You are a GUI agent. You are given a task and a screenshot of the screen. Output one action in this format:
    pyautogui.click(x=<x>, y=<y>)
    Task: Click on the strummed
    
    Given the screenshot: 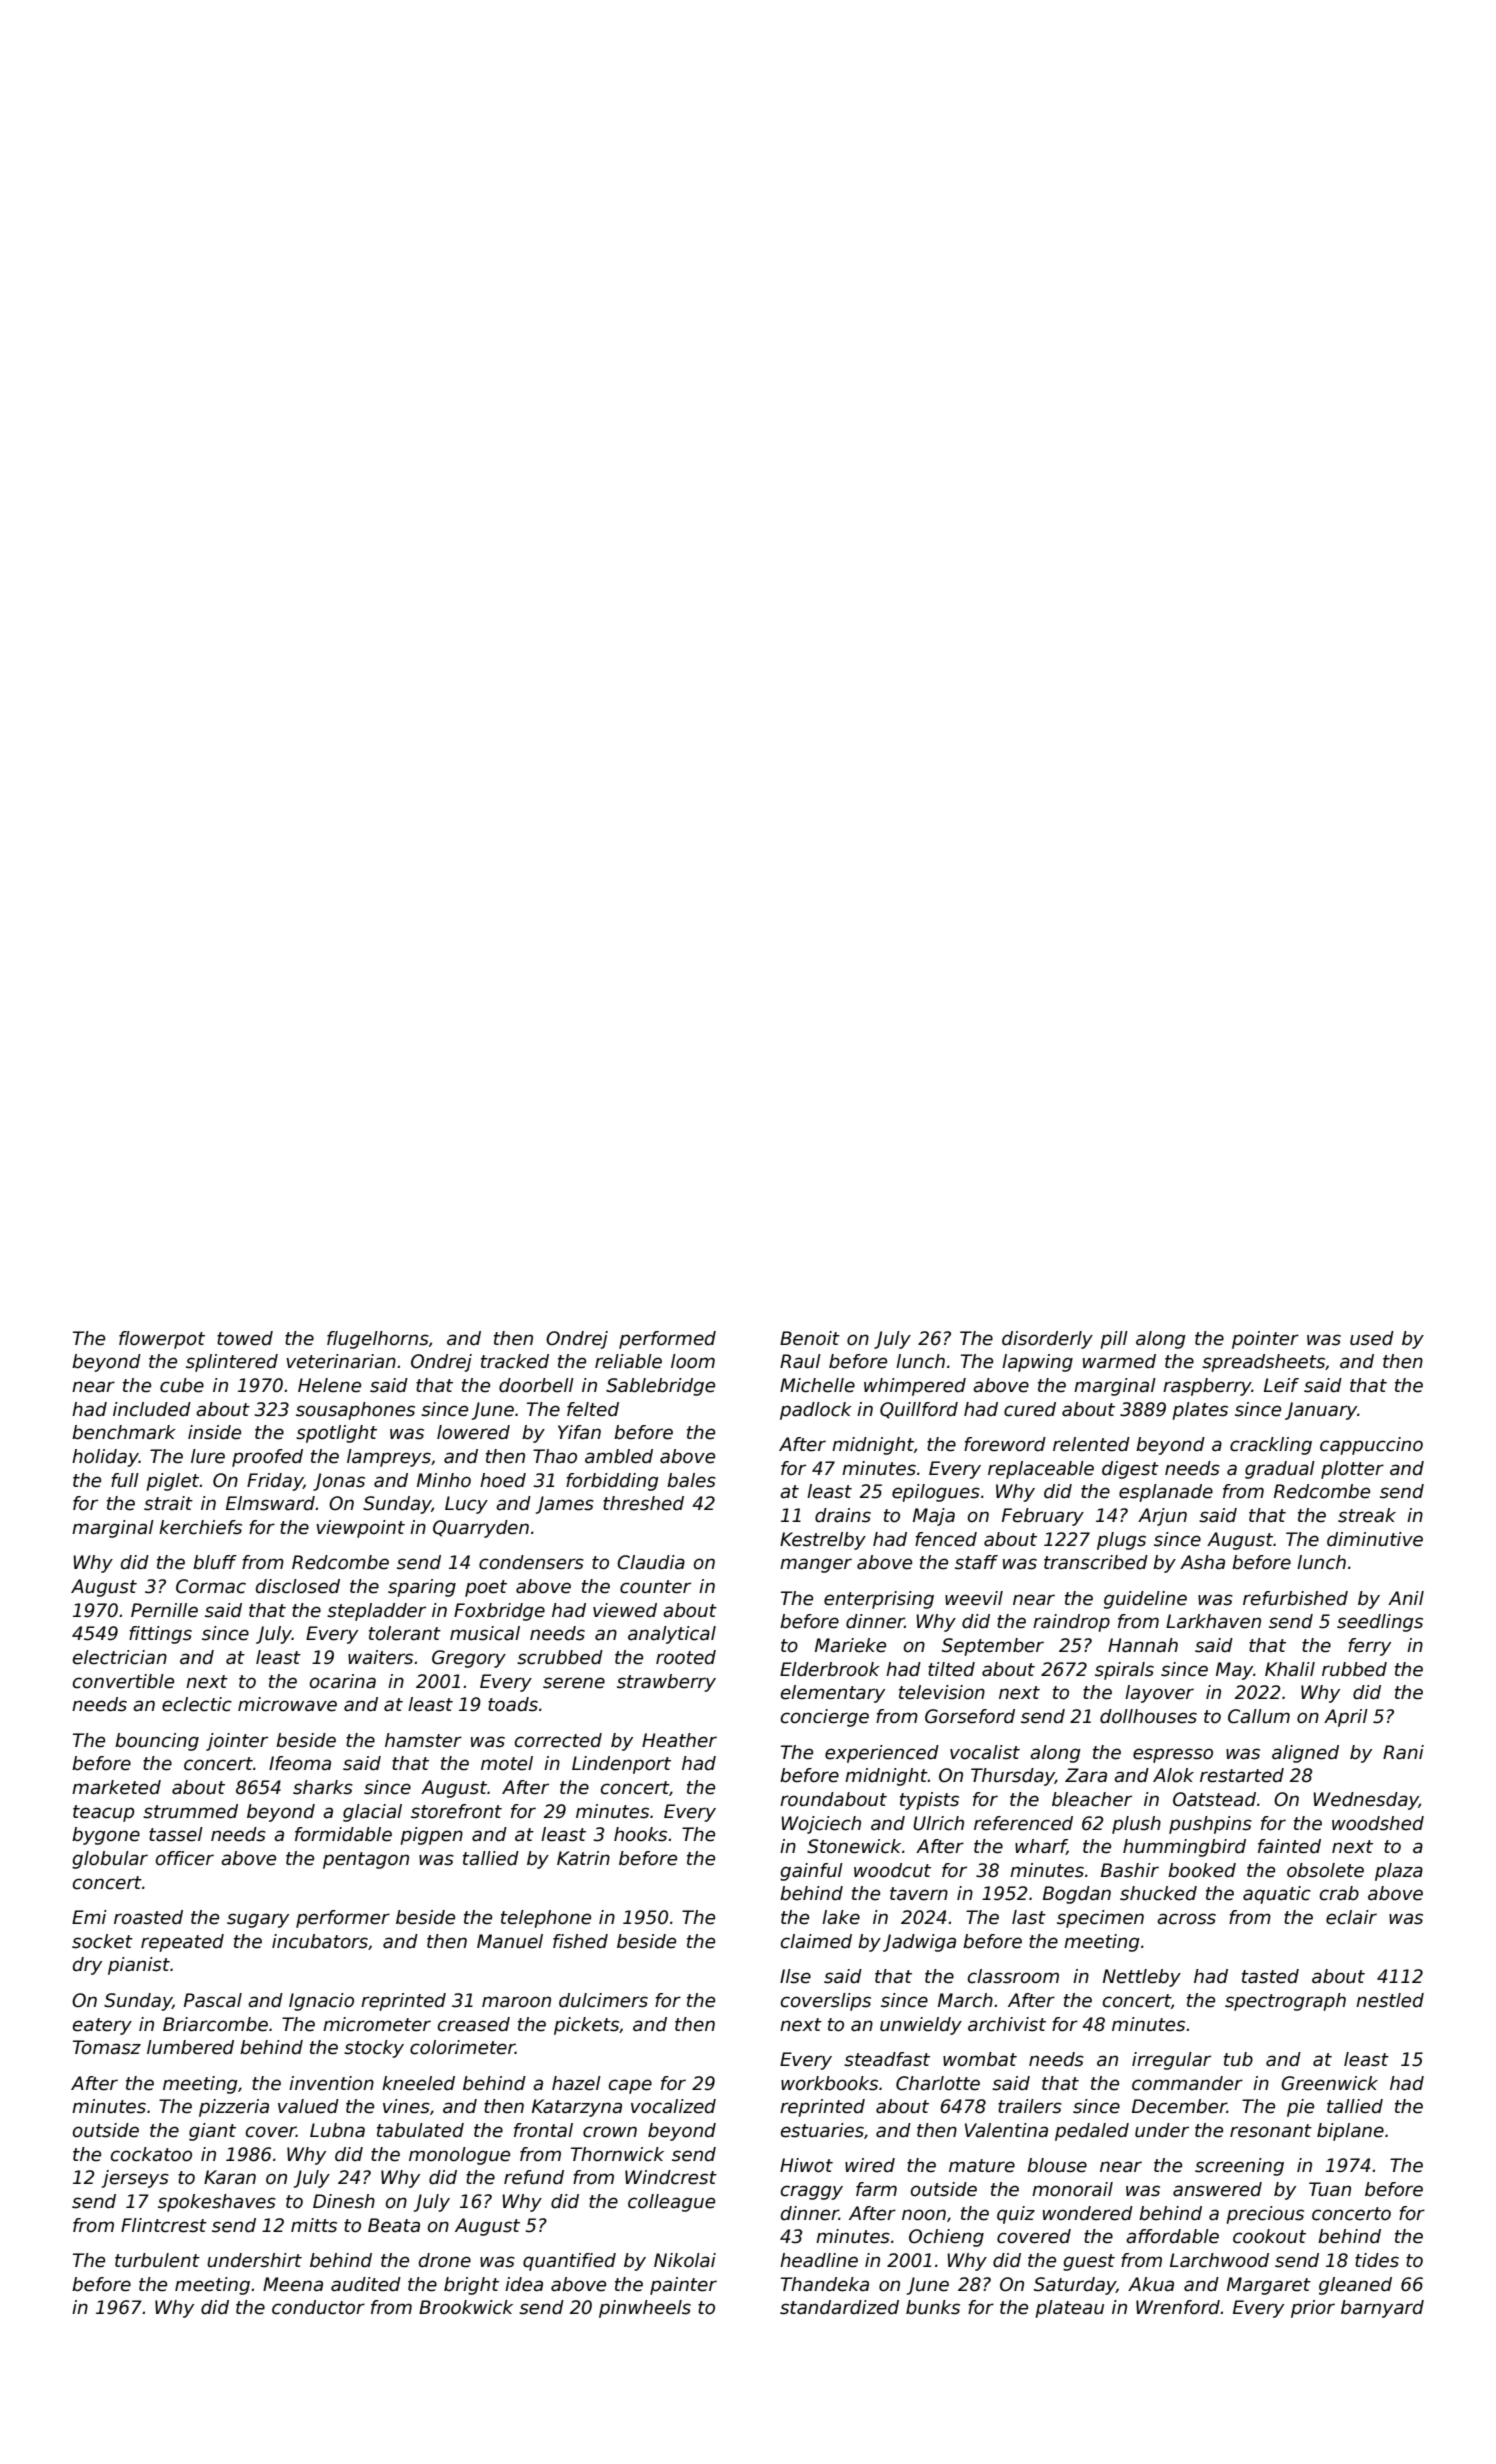 What is the action you would take?
    pyautogui.click(x=190, y=1811)
